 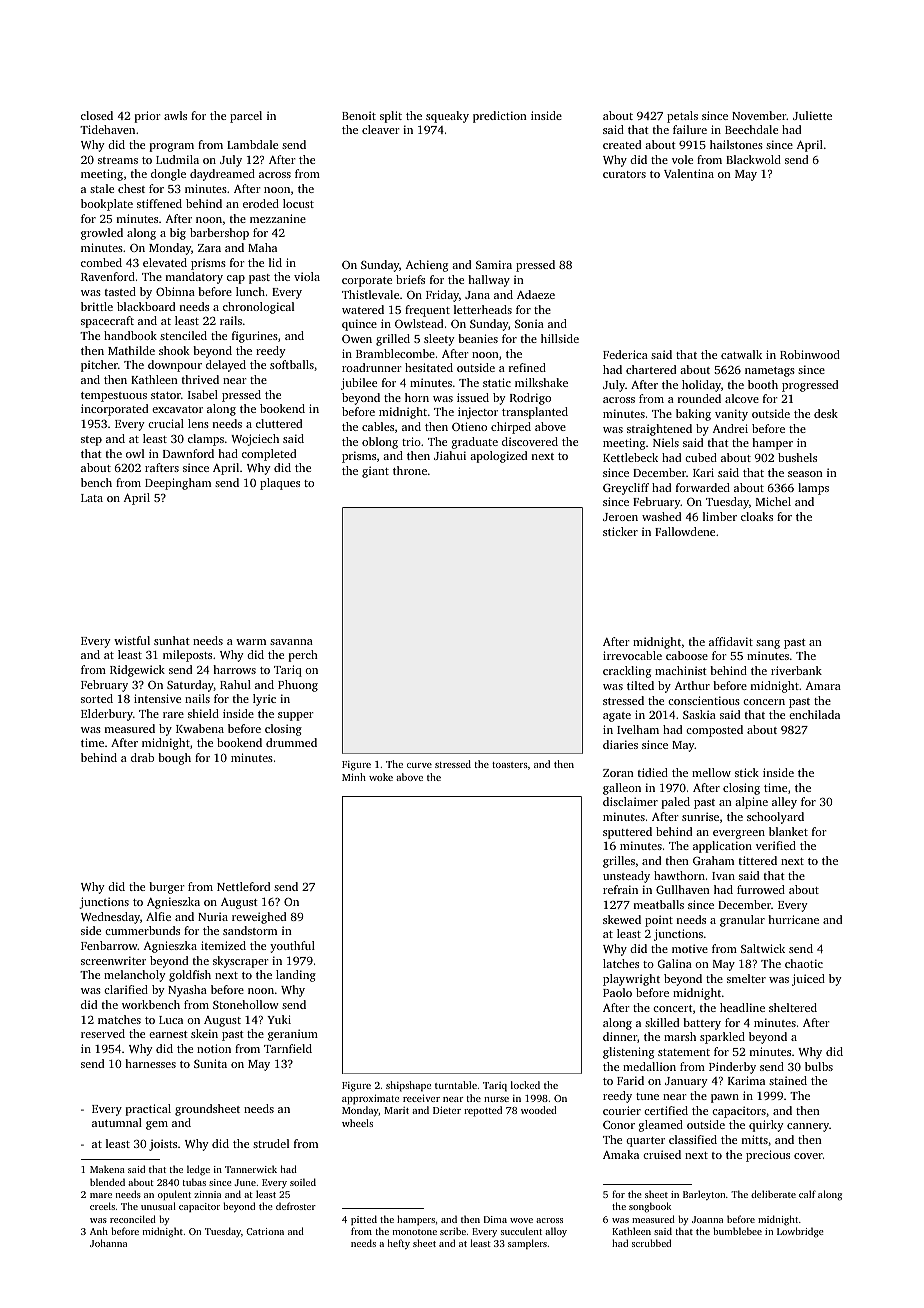 What do you see at coordinates (808, 1127) in the screenshot?
I see `cannery` at bounding box center [808, 1127].
